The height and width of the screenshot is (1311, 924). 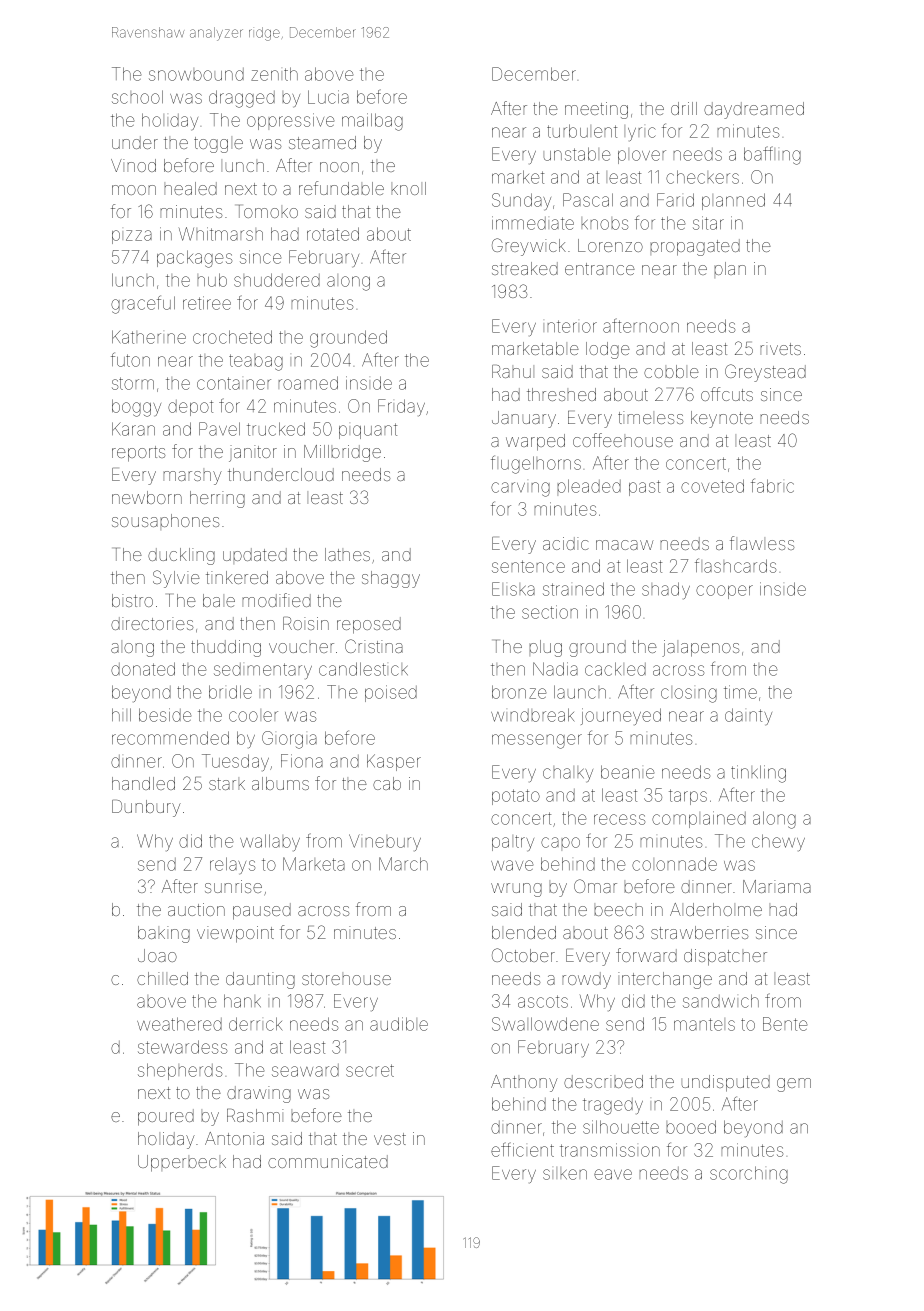 I want to click on piquant, so click(x=368, y=431).
